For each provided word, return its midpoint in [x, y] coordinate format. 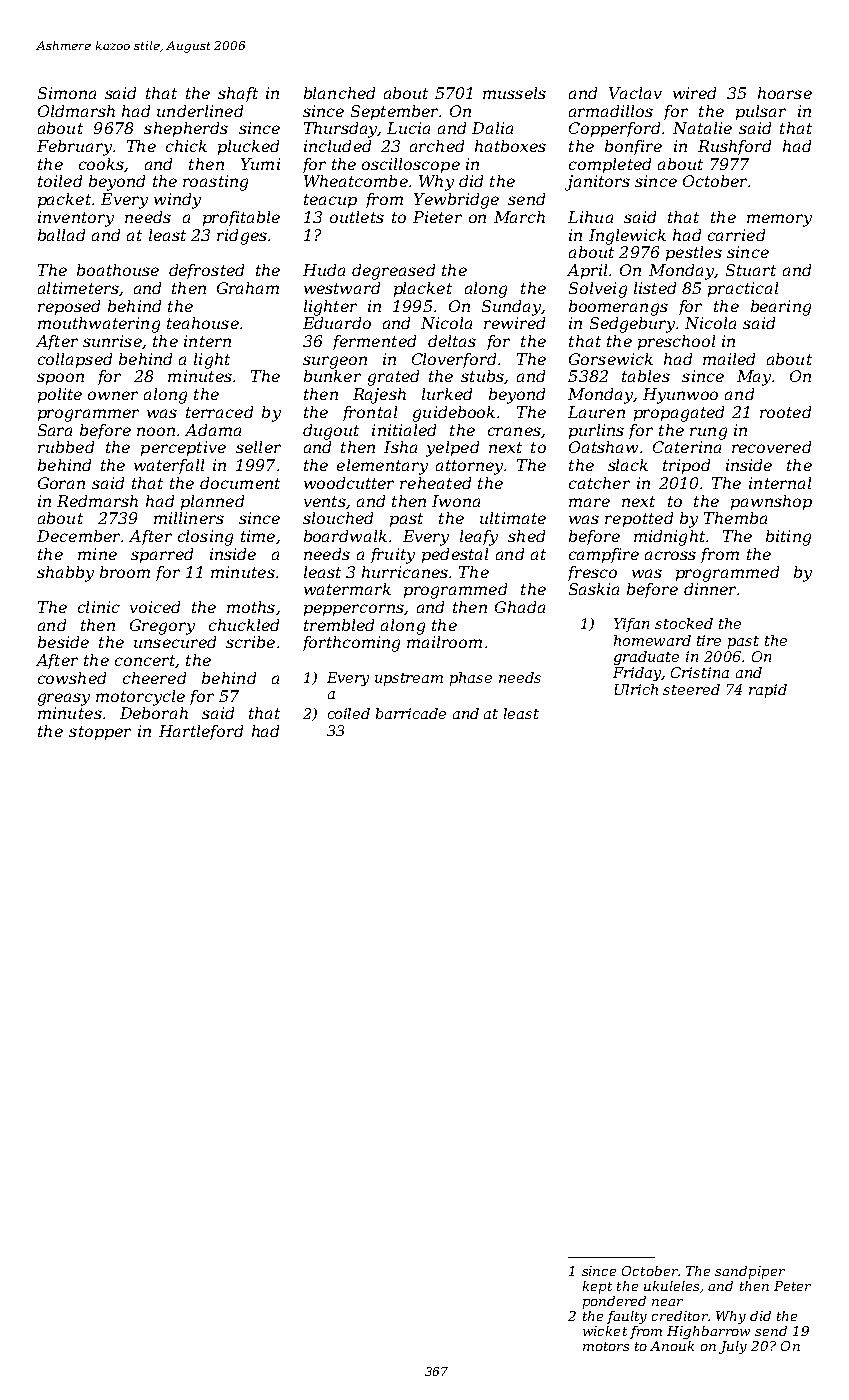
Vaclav [635, 93]
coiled [349, 713]
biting [788, 538]
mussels [514, 93]
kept [597, 1287]
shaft [238, 94]
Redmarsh [97, 501]
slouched [338, 518]
